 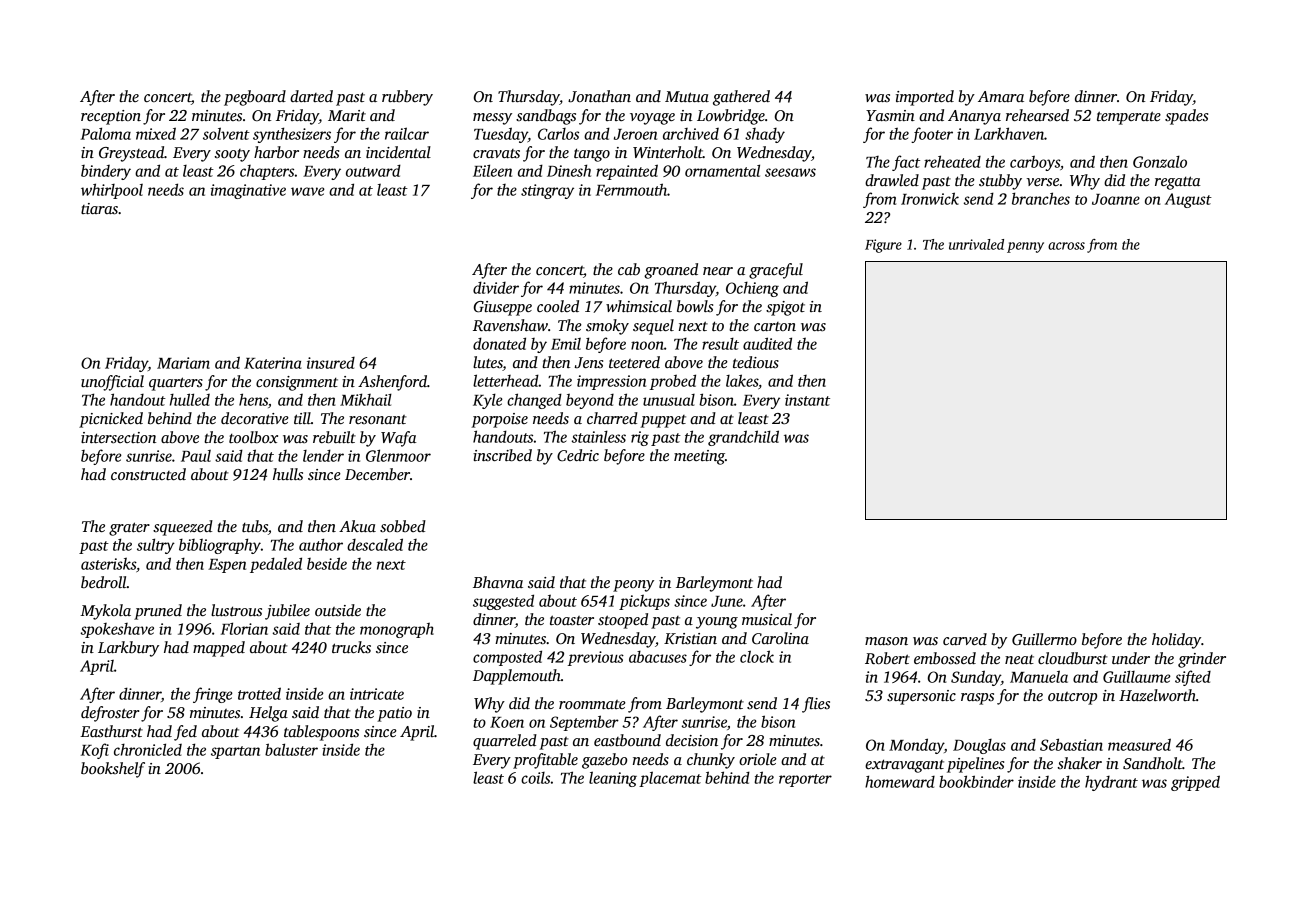 I want to click on bibliography, so click(x=220, y=546).
